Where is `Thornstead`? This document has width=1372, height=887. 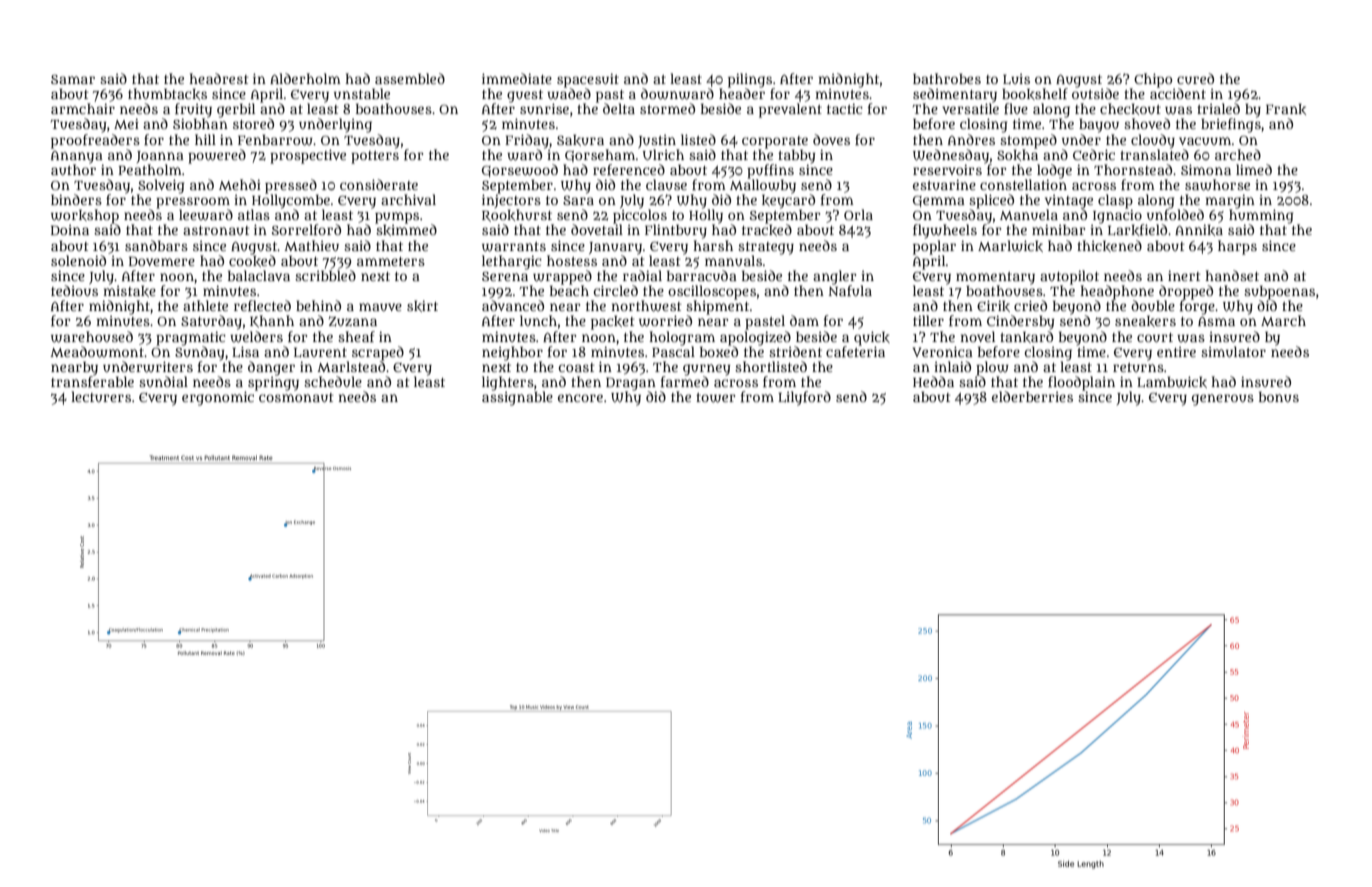
Thornstead is located at coordinates (1133, 169).
